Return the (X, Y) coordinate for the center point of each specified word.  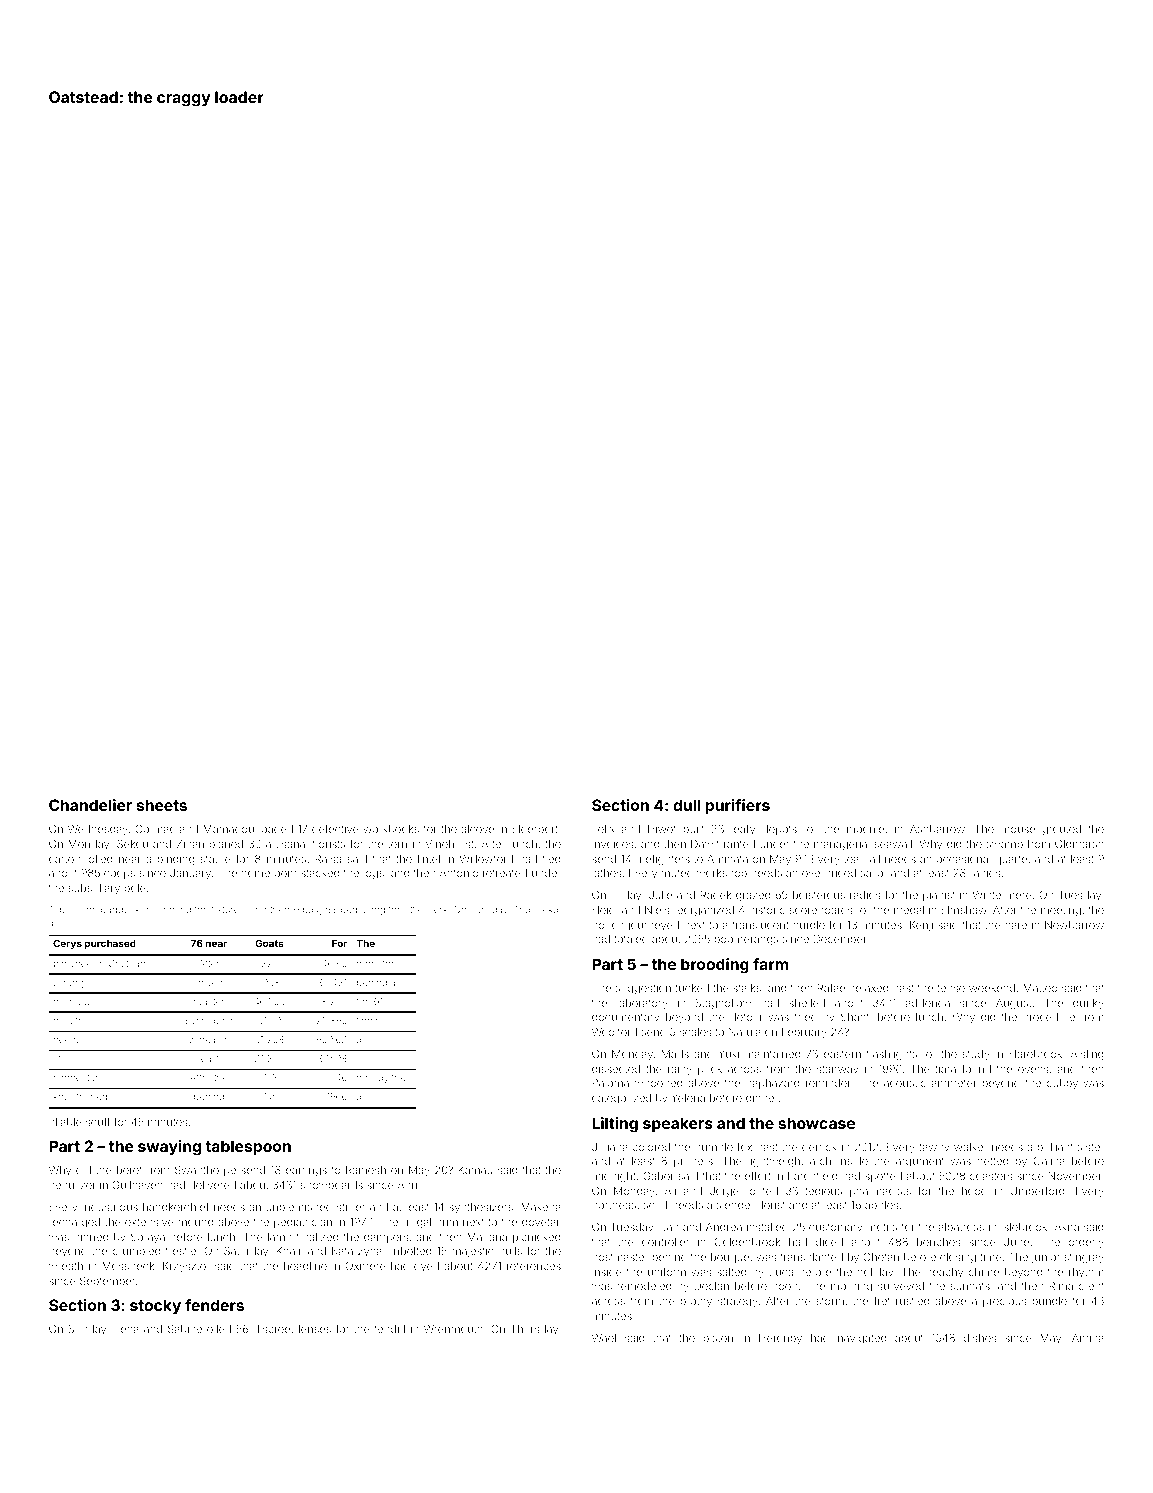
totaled (631, 939)
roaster (209, 1002)
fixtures (228, 909)
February (804, 1033)
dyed (426, 1267)
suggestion (643, 989)
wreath (66, 1266)
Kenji (921, 926)
